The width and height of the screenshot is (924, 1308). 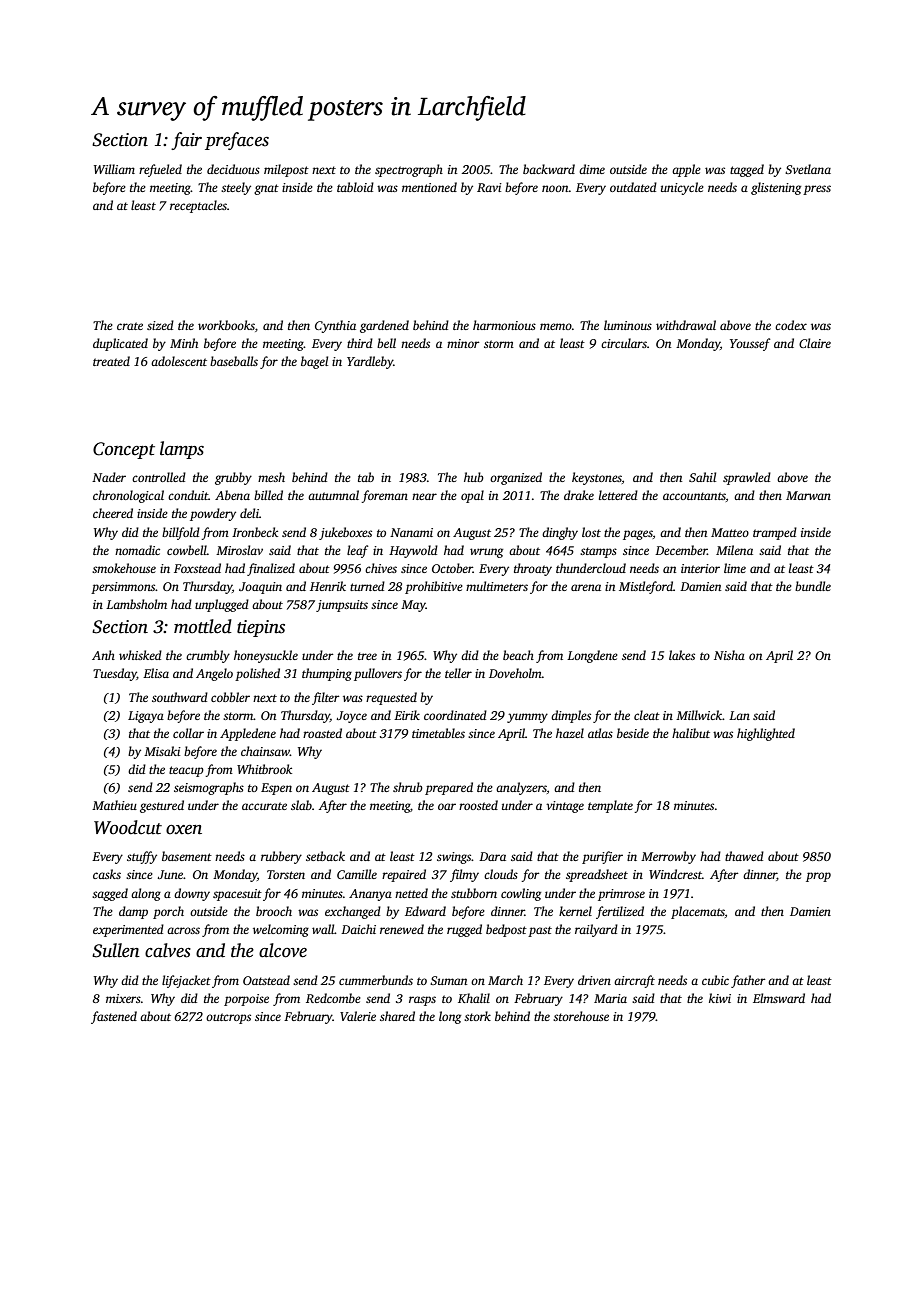 I want to click on Henrik, so click(x=328, y=586).
